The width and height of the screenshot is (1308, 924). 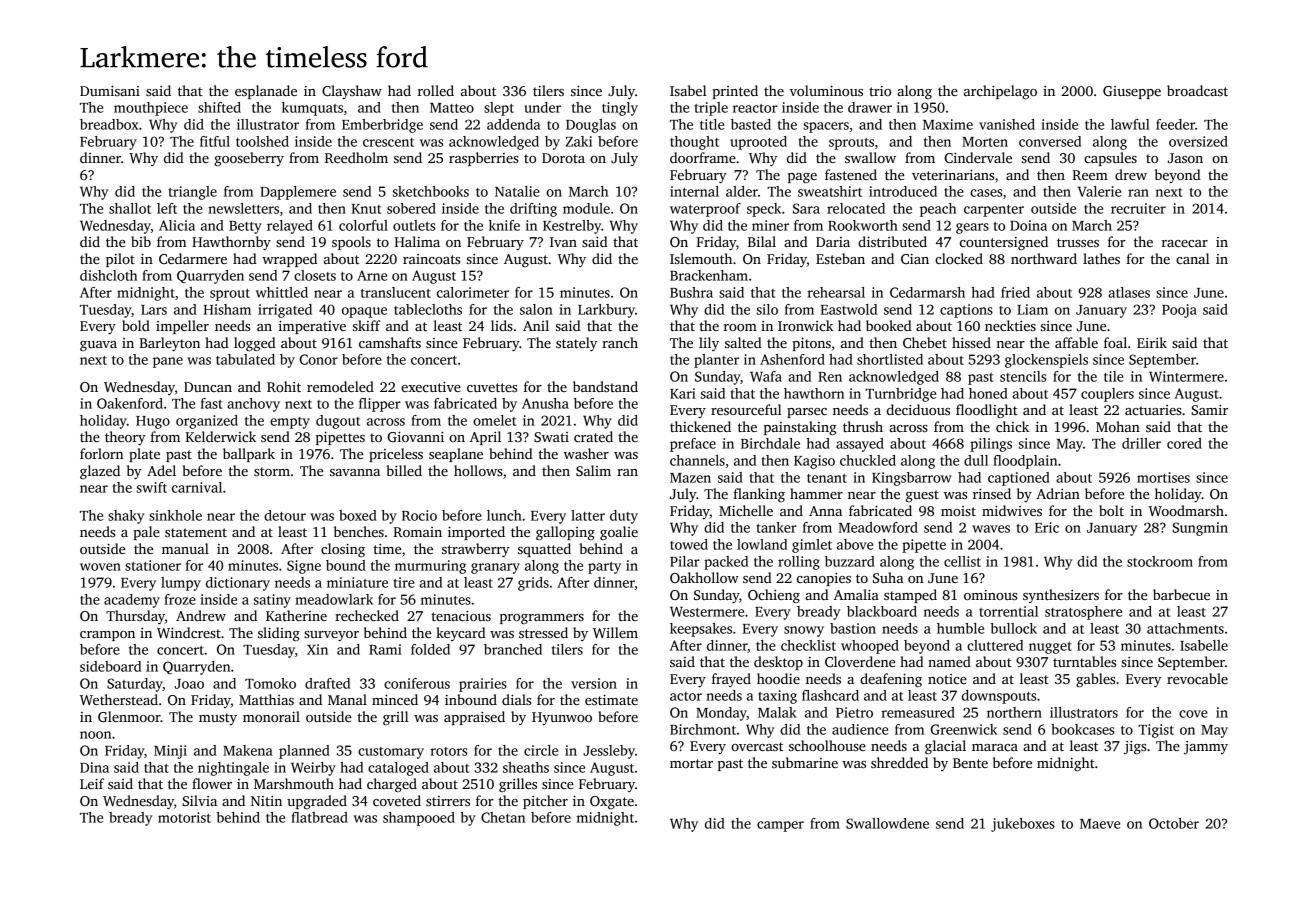 I want to click on under, so click(x=542, y=107).
